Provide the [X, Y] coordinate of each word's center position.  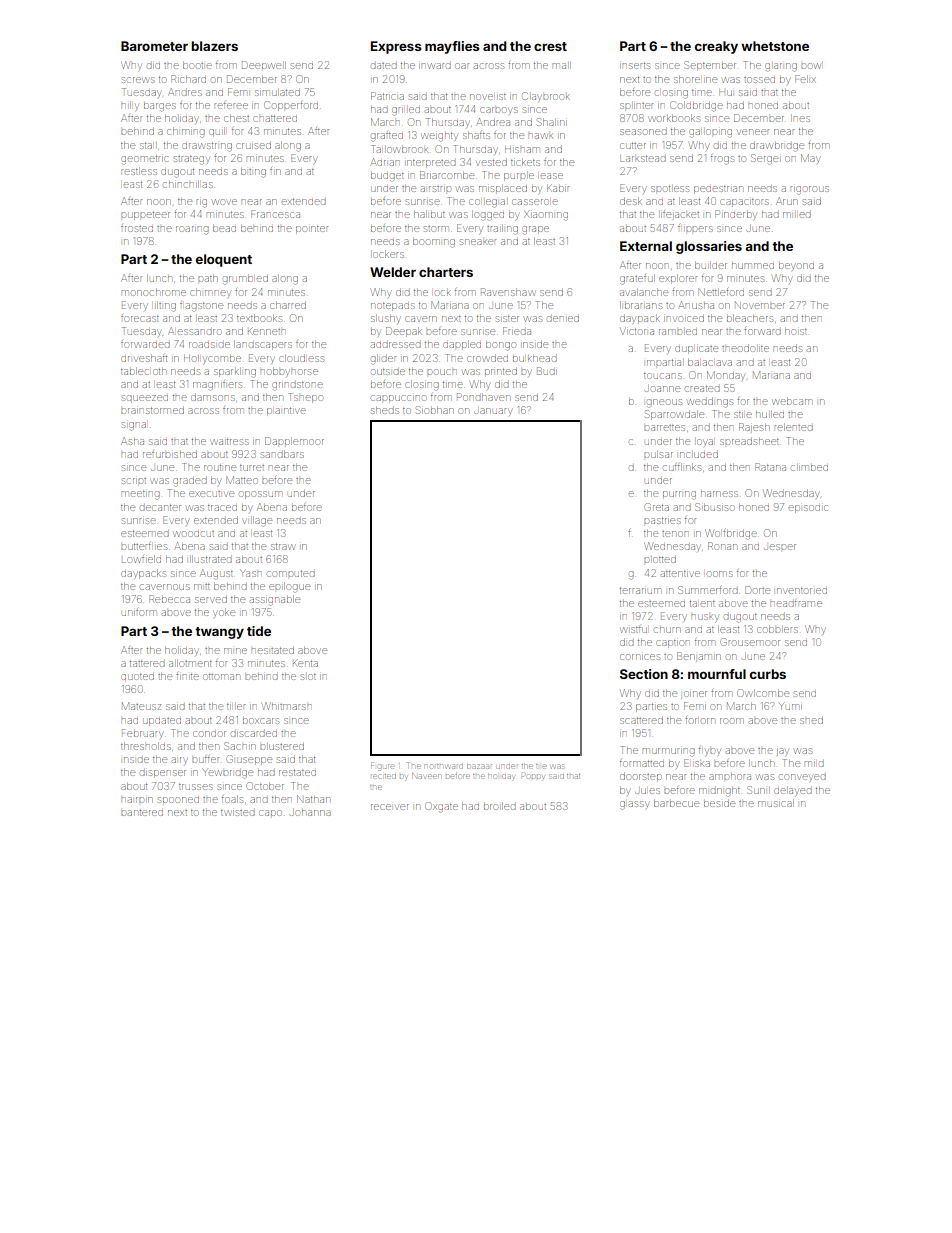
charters [446, 272]
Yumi [790, 706]
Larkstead [643, 159]
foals [232, 799]
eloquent [224, 260]
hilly [130, 106]
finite [187, 676]
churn [668, 630]
